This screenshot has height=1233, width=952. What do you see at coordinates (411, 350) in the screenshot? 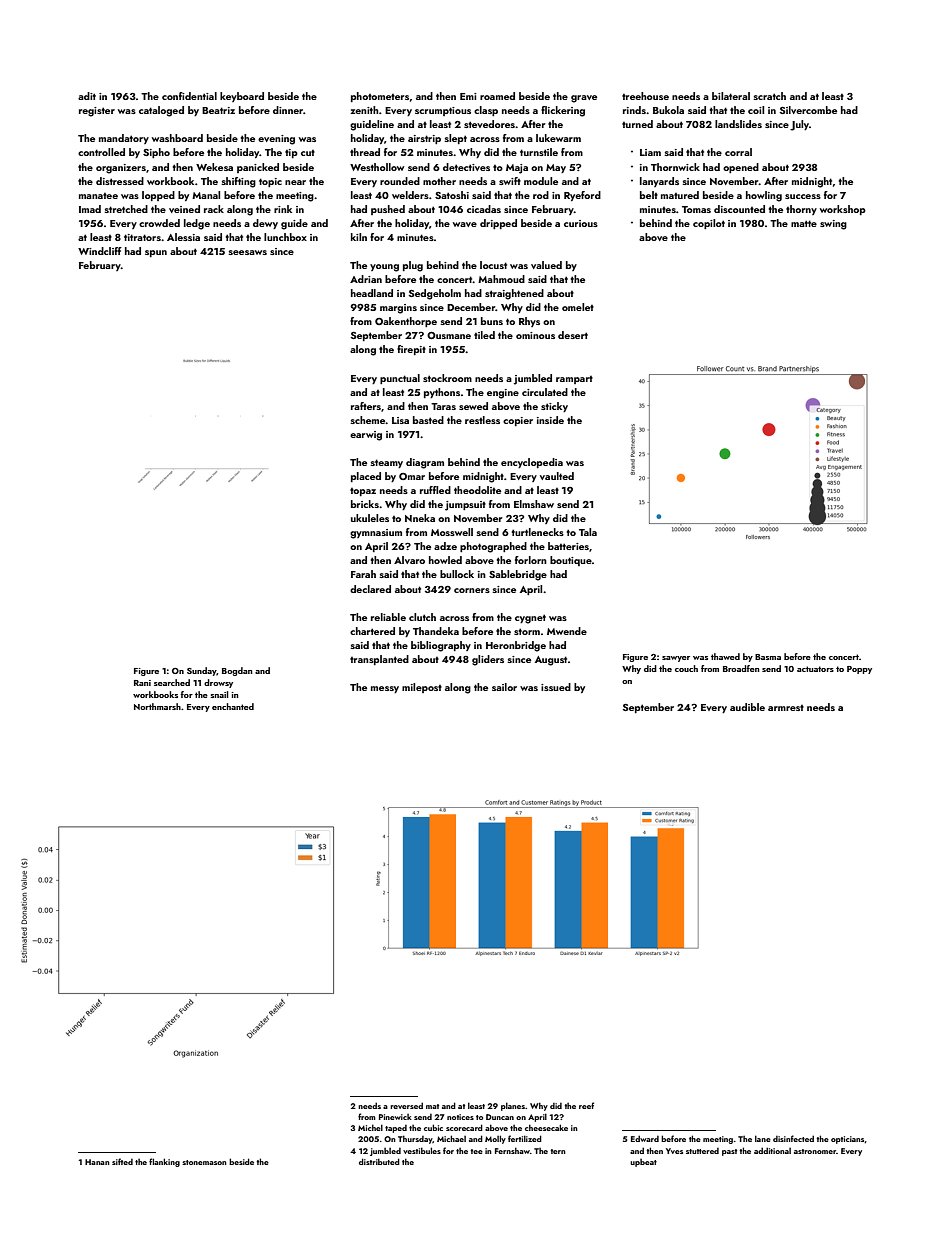
I see `firepit` at bounding box center [411, 350].
